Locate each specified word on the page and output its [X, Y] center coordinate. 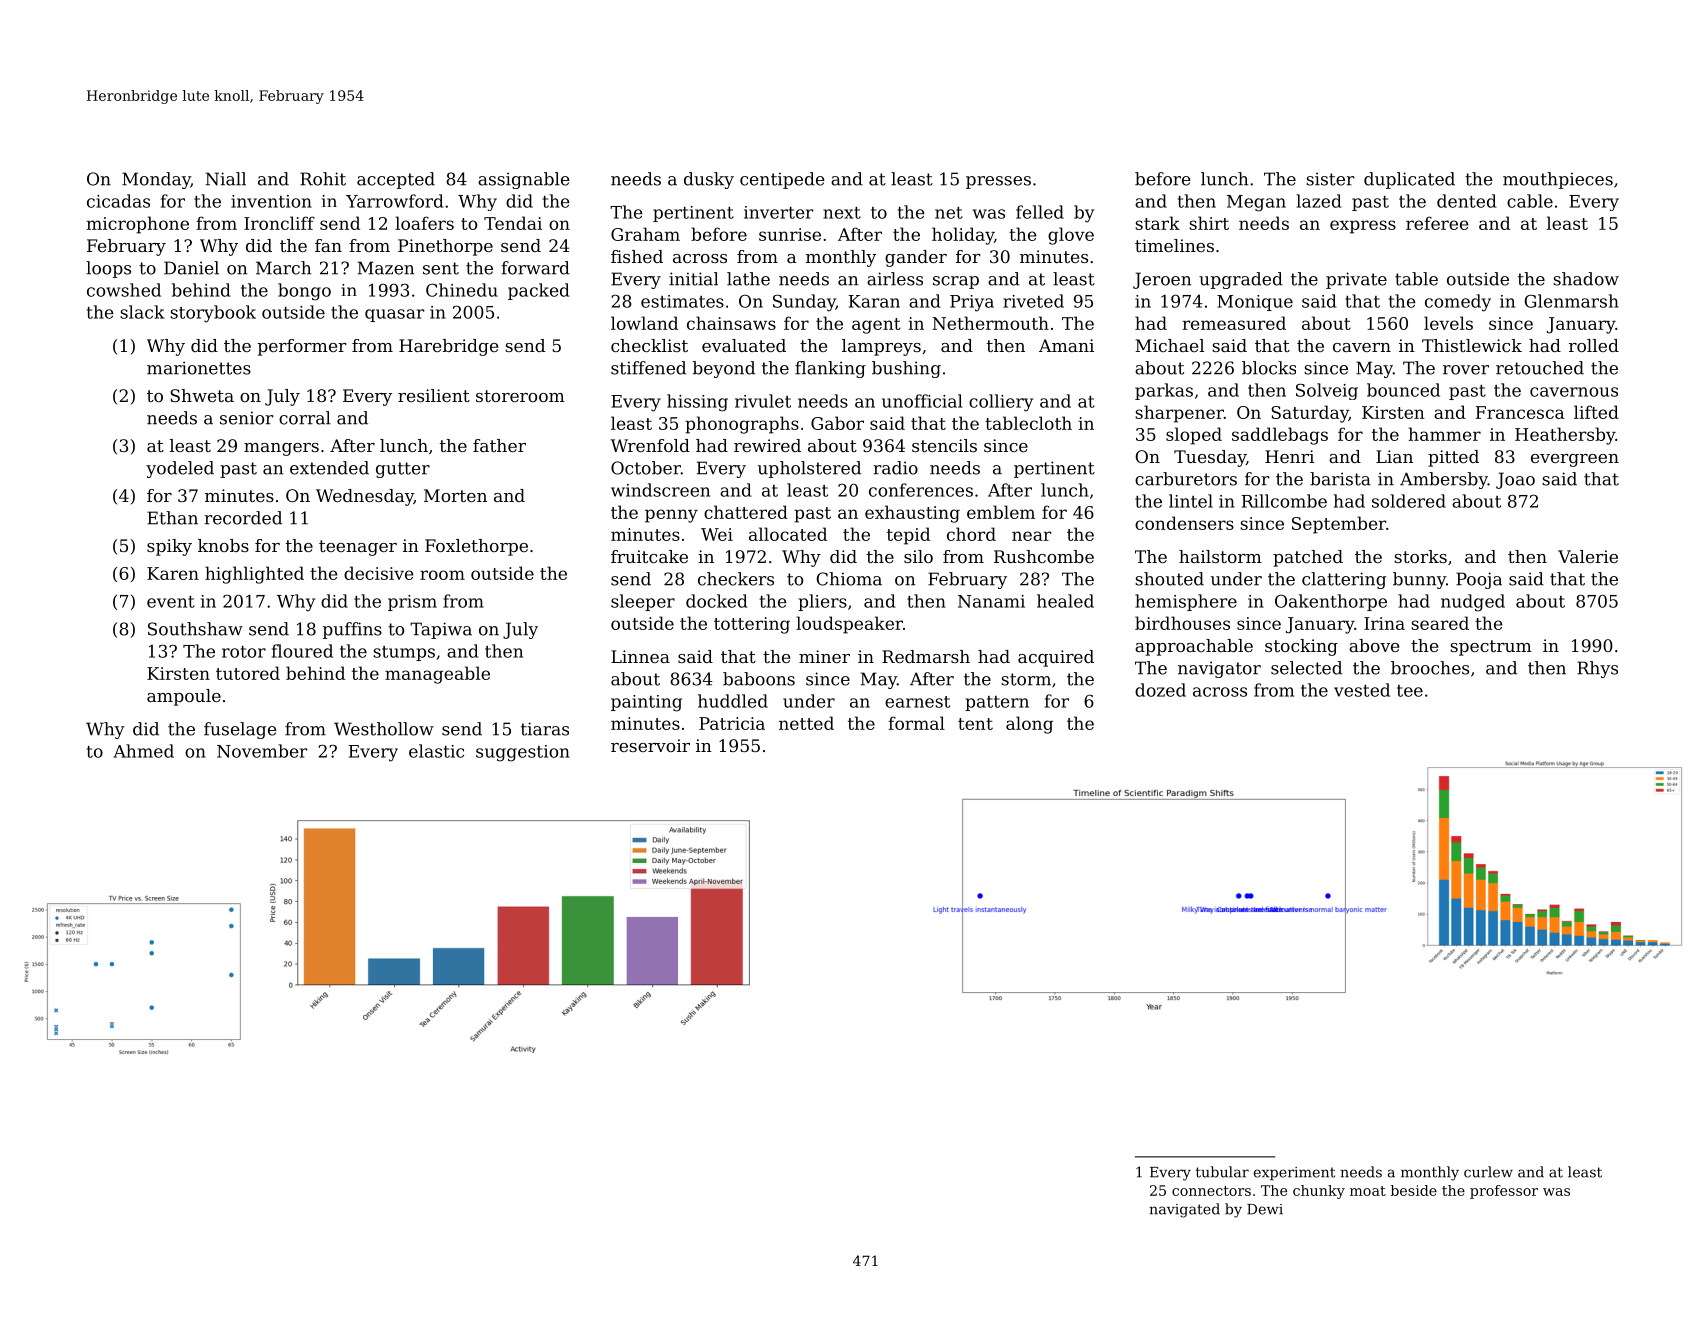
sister [1330, 179]
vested [1362, 690]
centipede [782, 180]
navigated [1184, 1210]
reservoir [650, 745]
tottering [752, 625]
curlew [1488, 1172]
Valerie [1588, 556]
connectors [1211, 1191]
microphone [137, 225]
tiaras [545, 729]
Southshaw [195, 629]
